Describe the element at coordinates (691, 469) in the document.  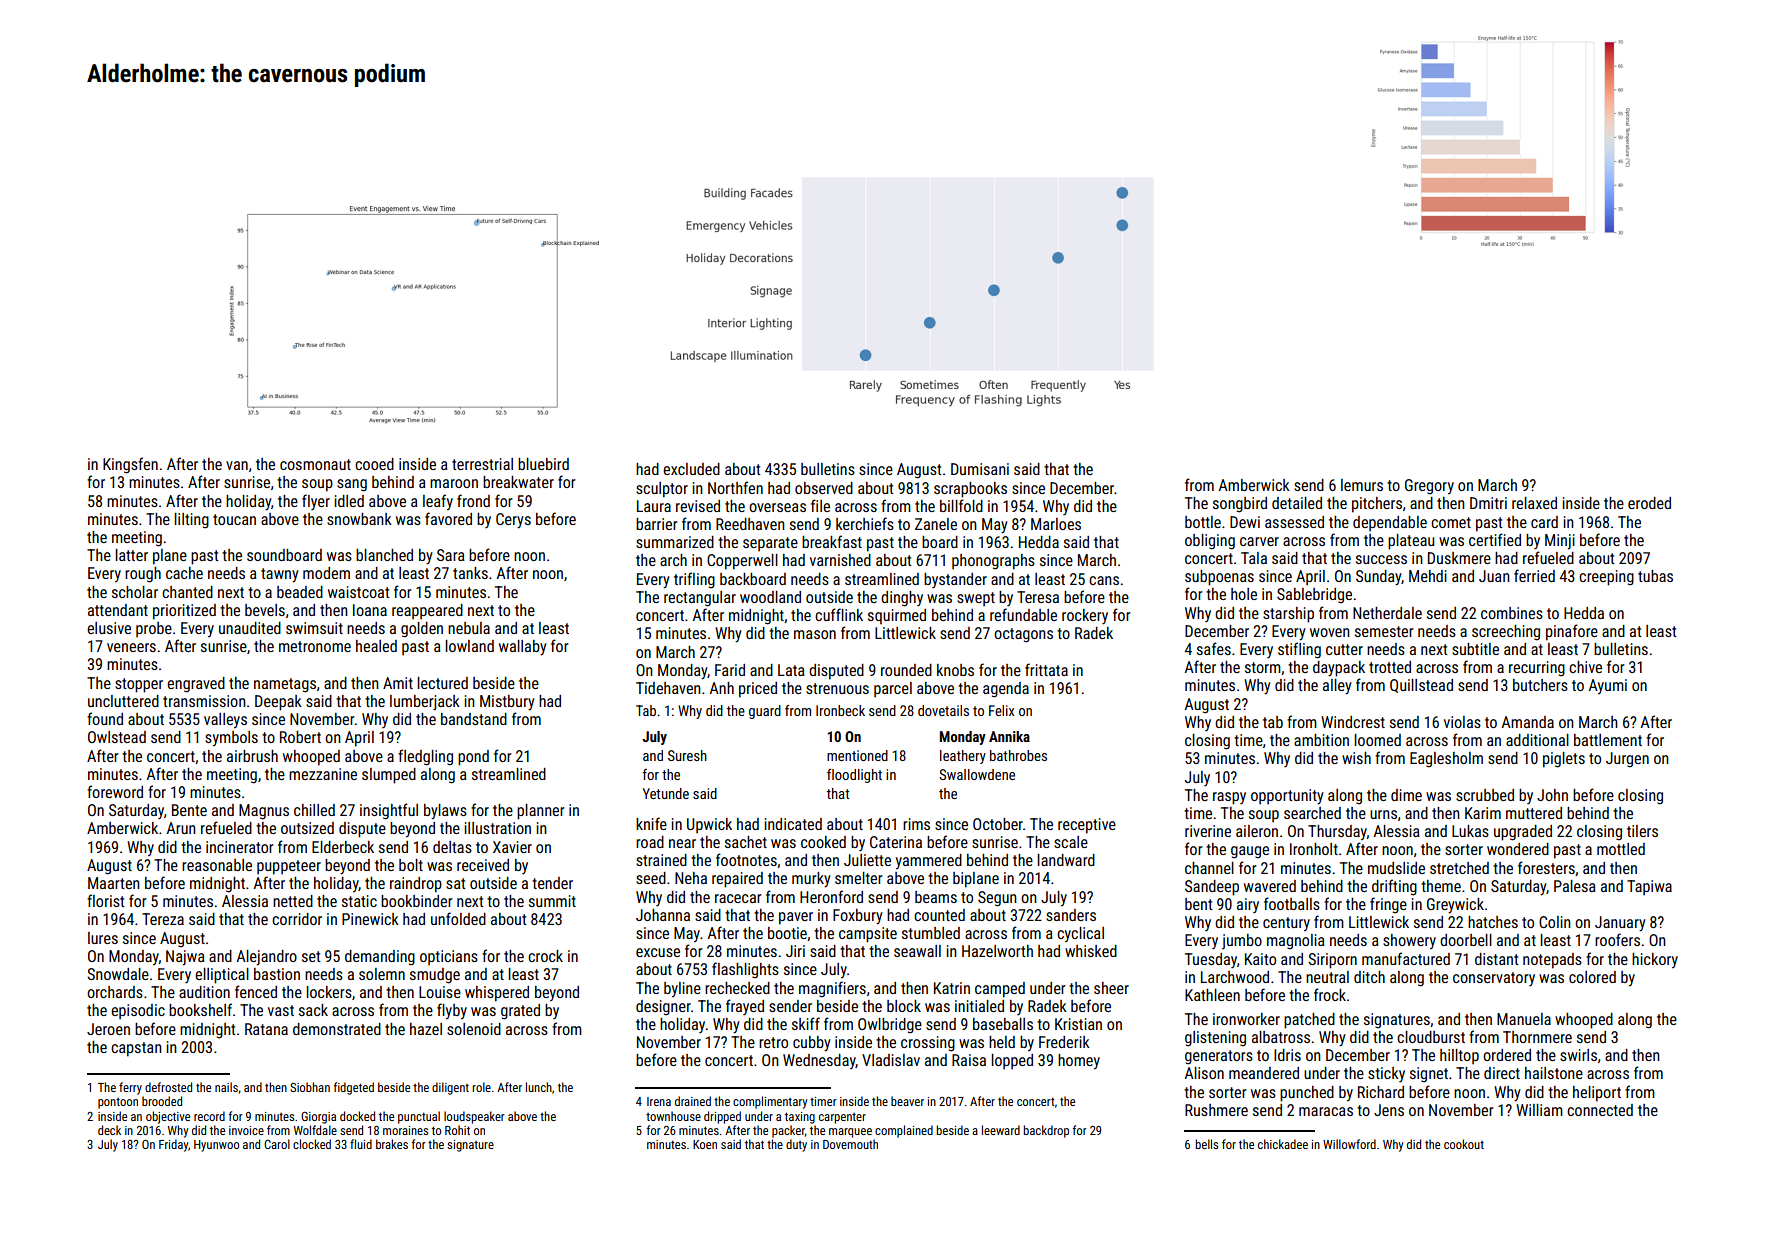
I see `excluded` at that location.
